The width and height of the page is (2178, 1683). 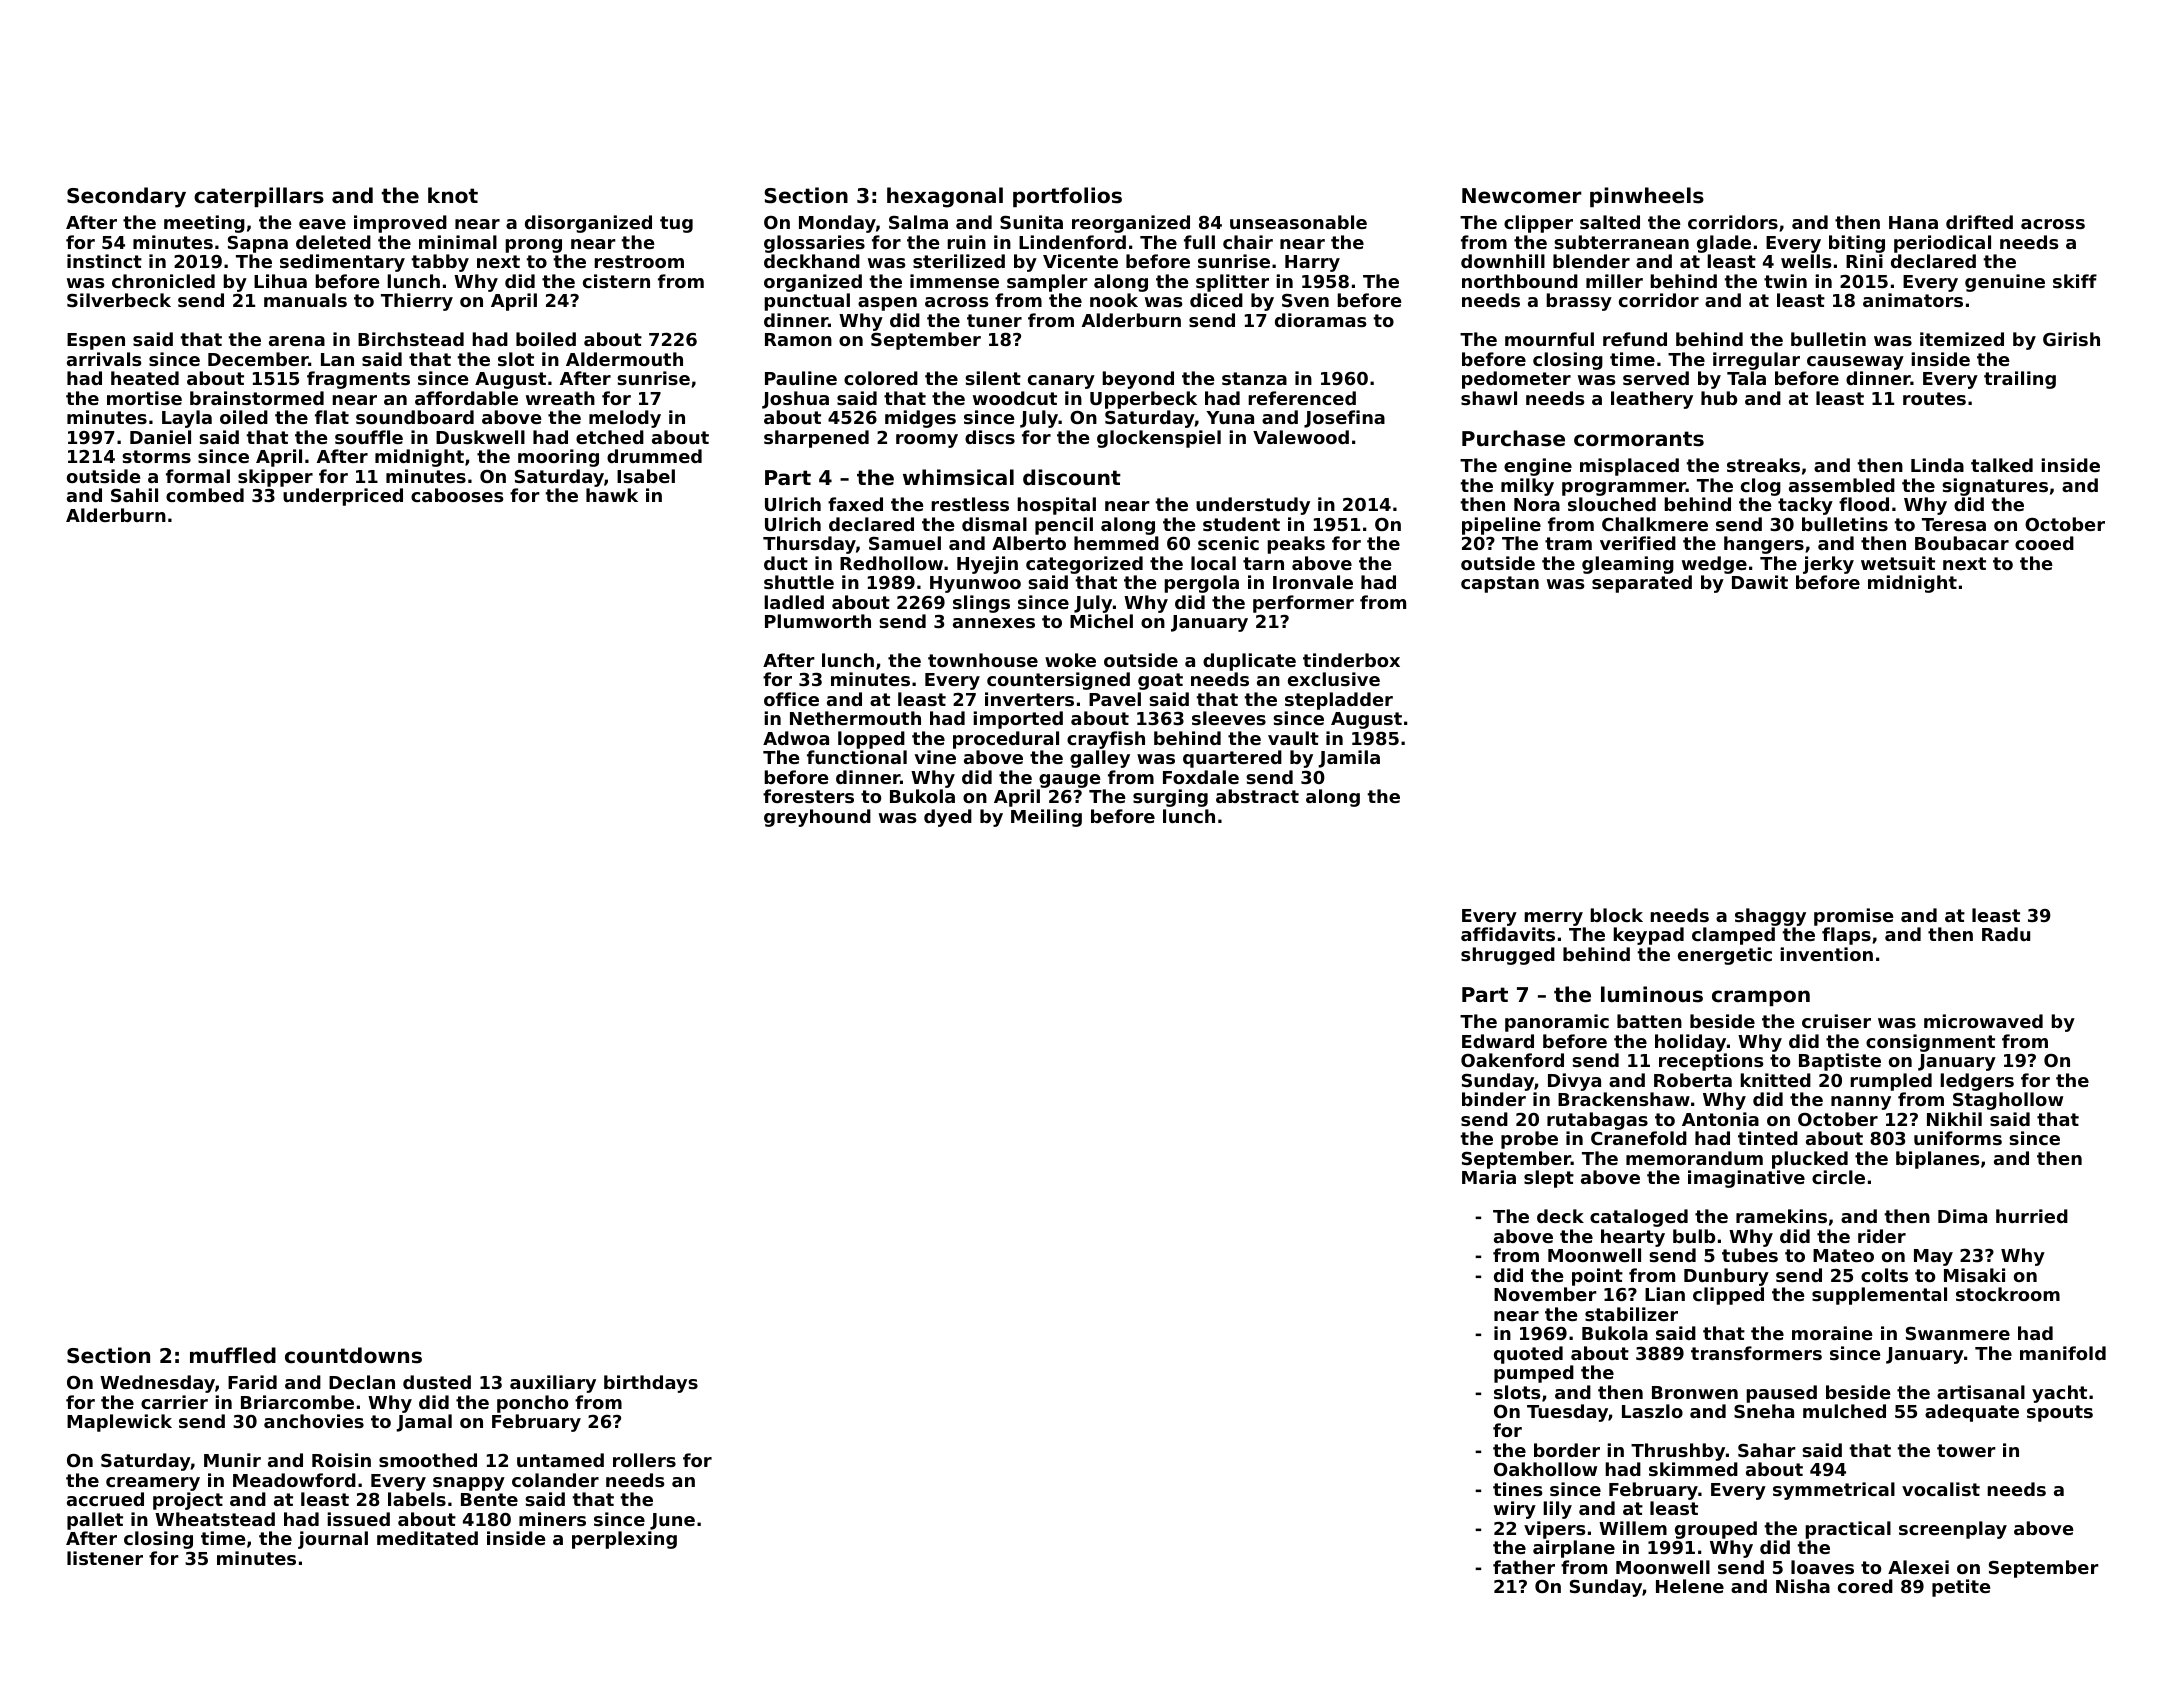 I want to click on muffled, so click(x=233, y=1355).
